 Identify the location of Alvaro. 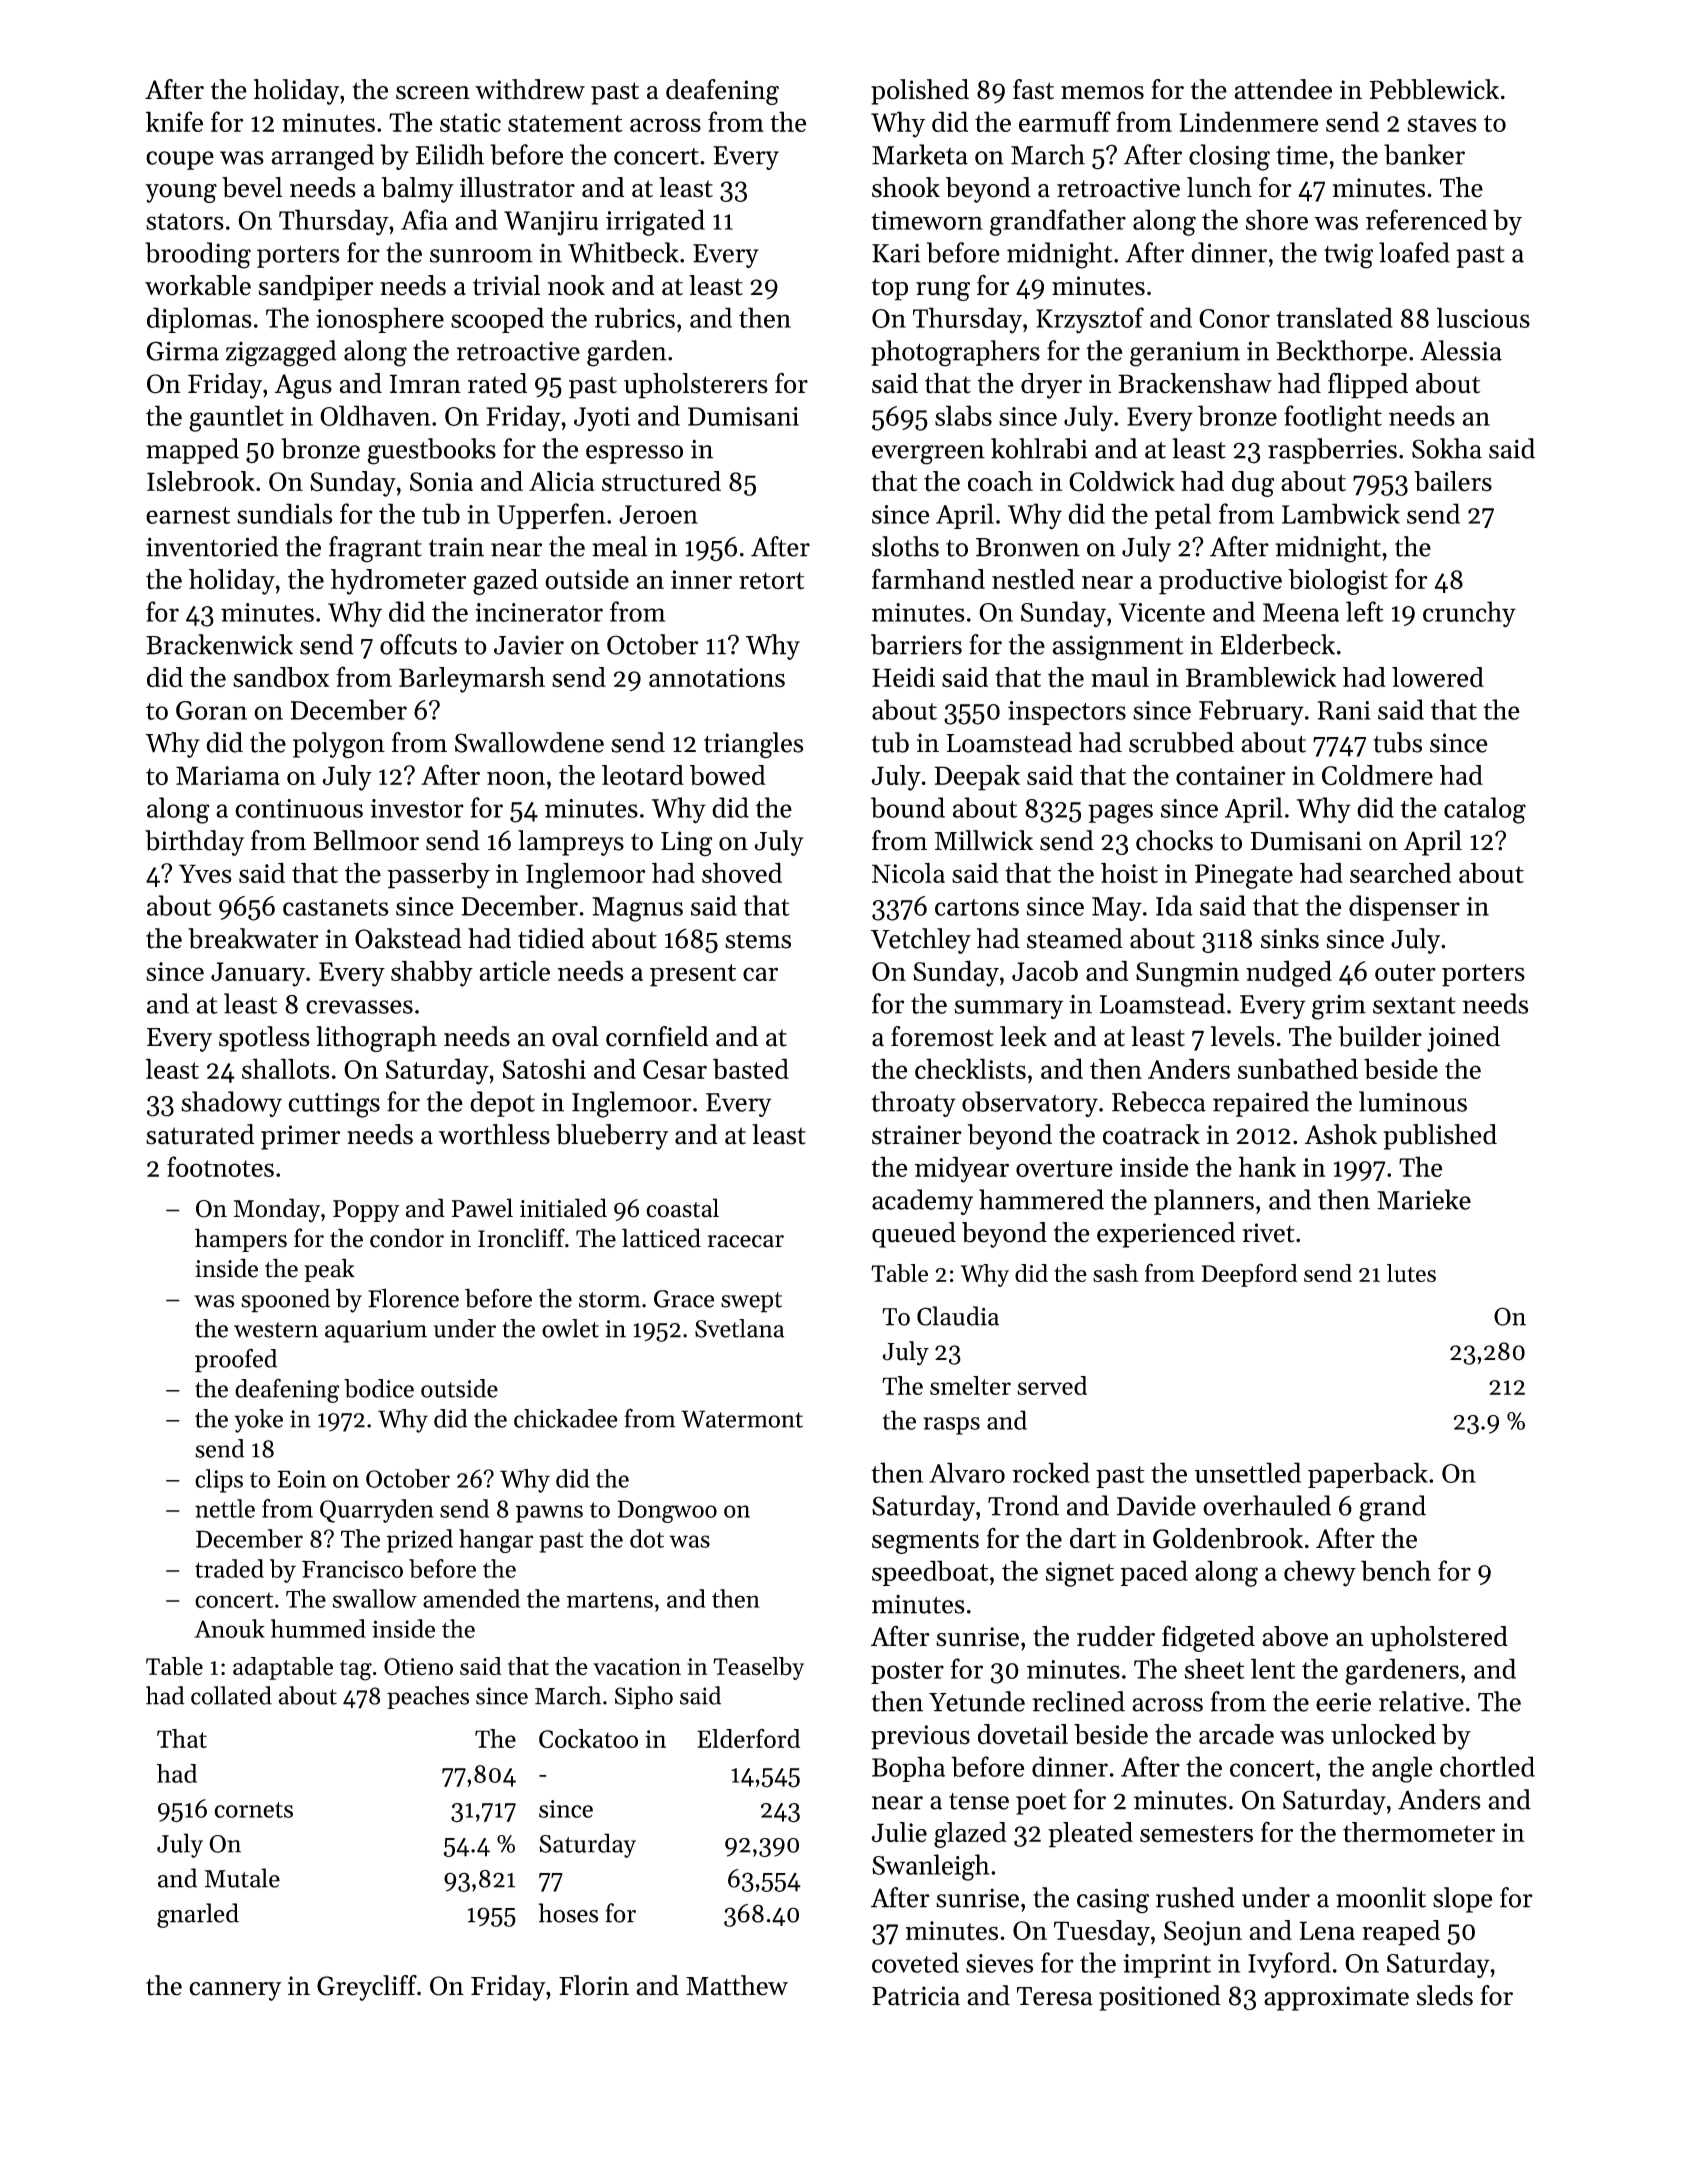
(967, 1472).
